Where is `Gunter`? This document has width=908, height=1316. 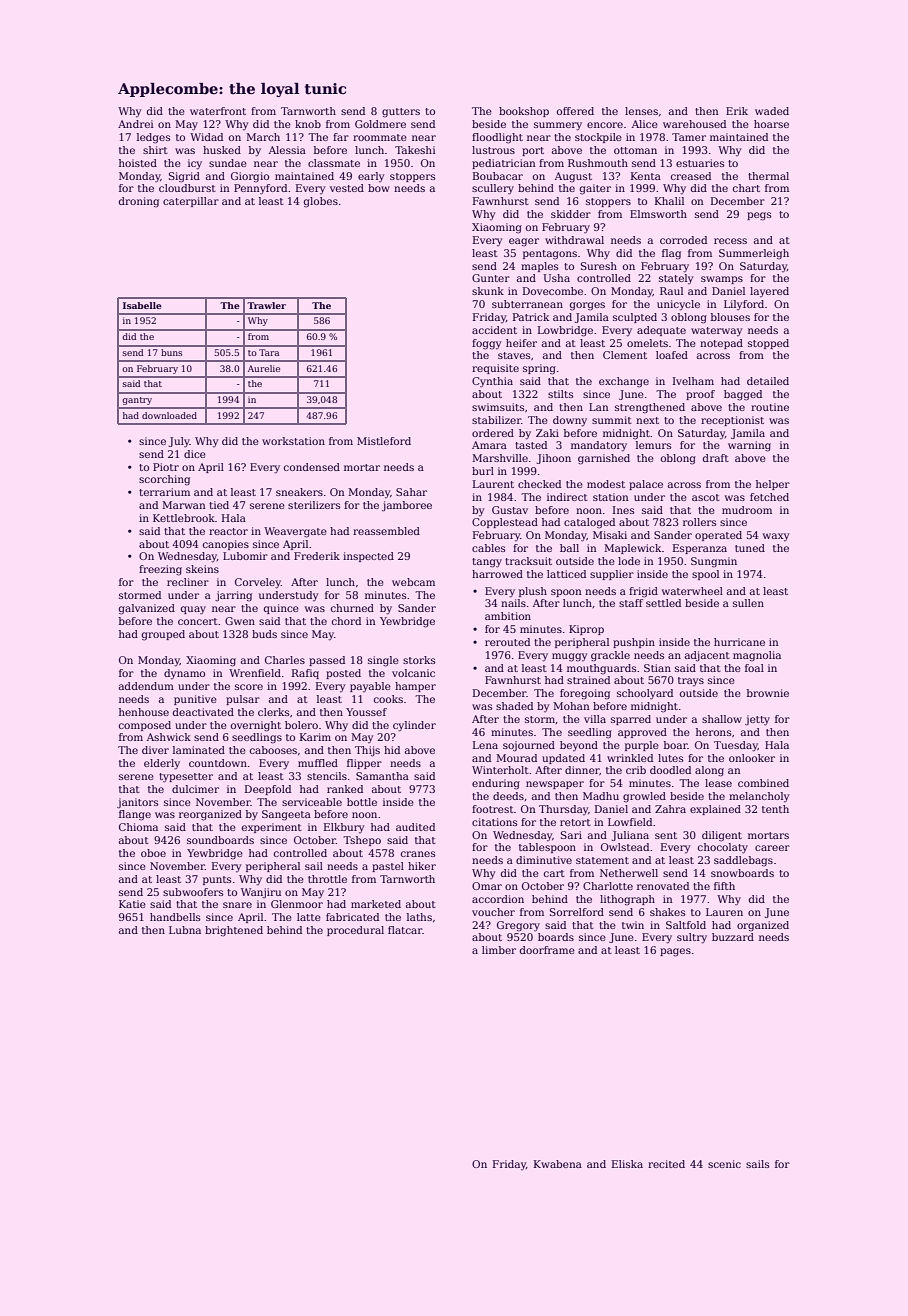
Gunter is located at coordinates (491, 278).
